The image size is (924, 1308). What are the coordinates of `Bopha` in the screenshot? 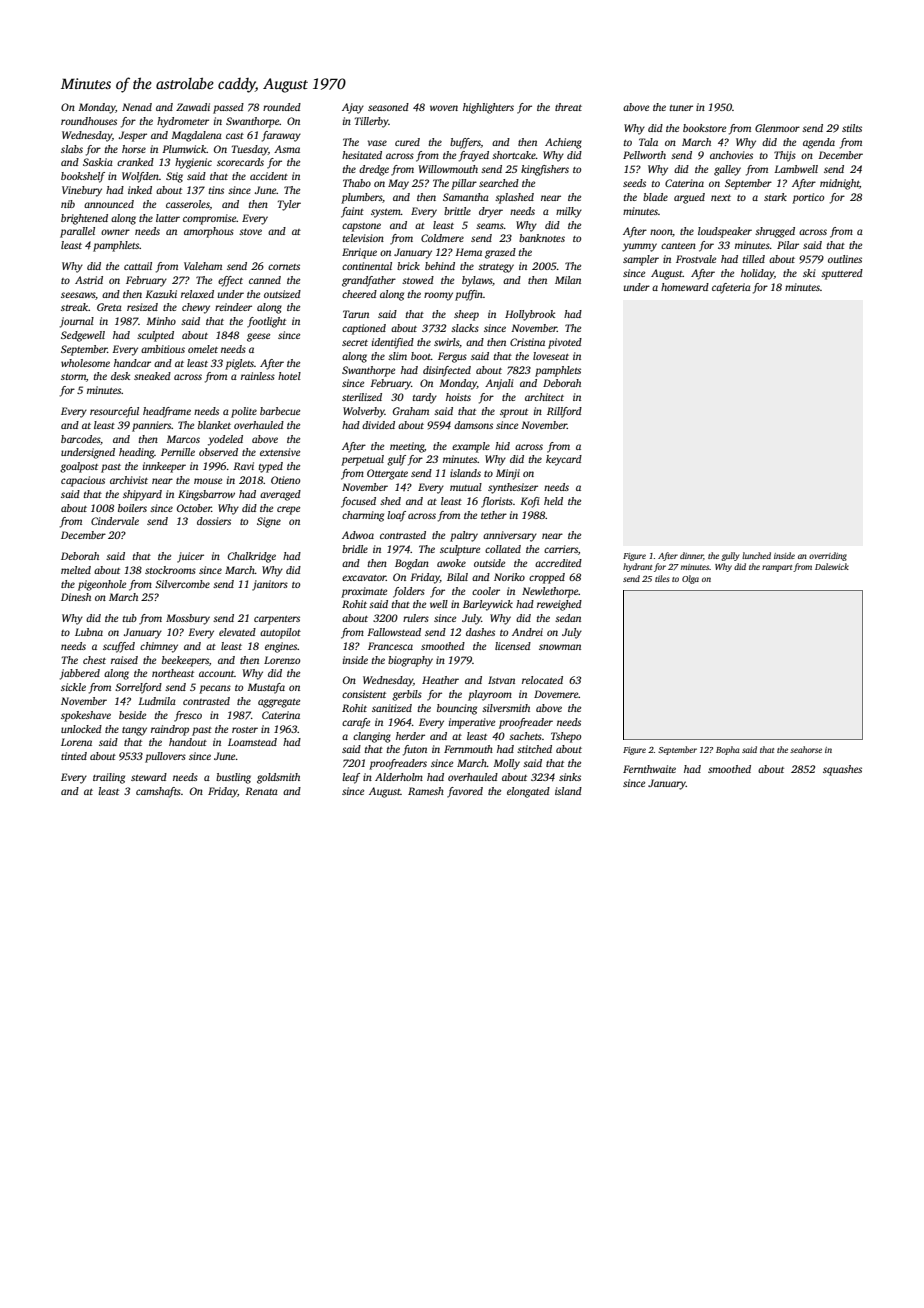 It's located at (728, 750).
